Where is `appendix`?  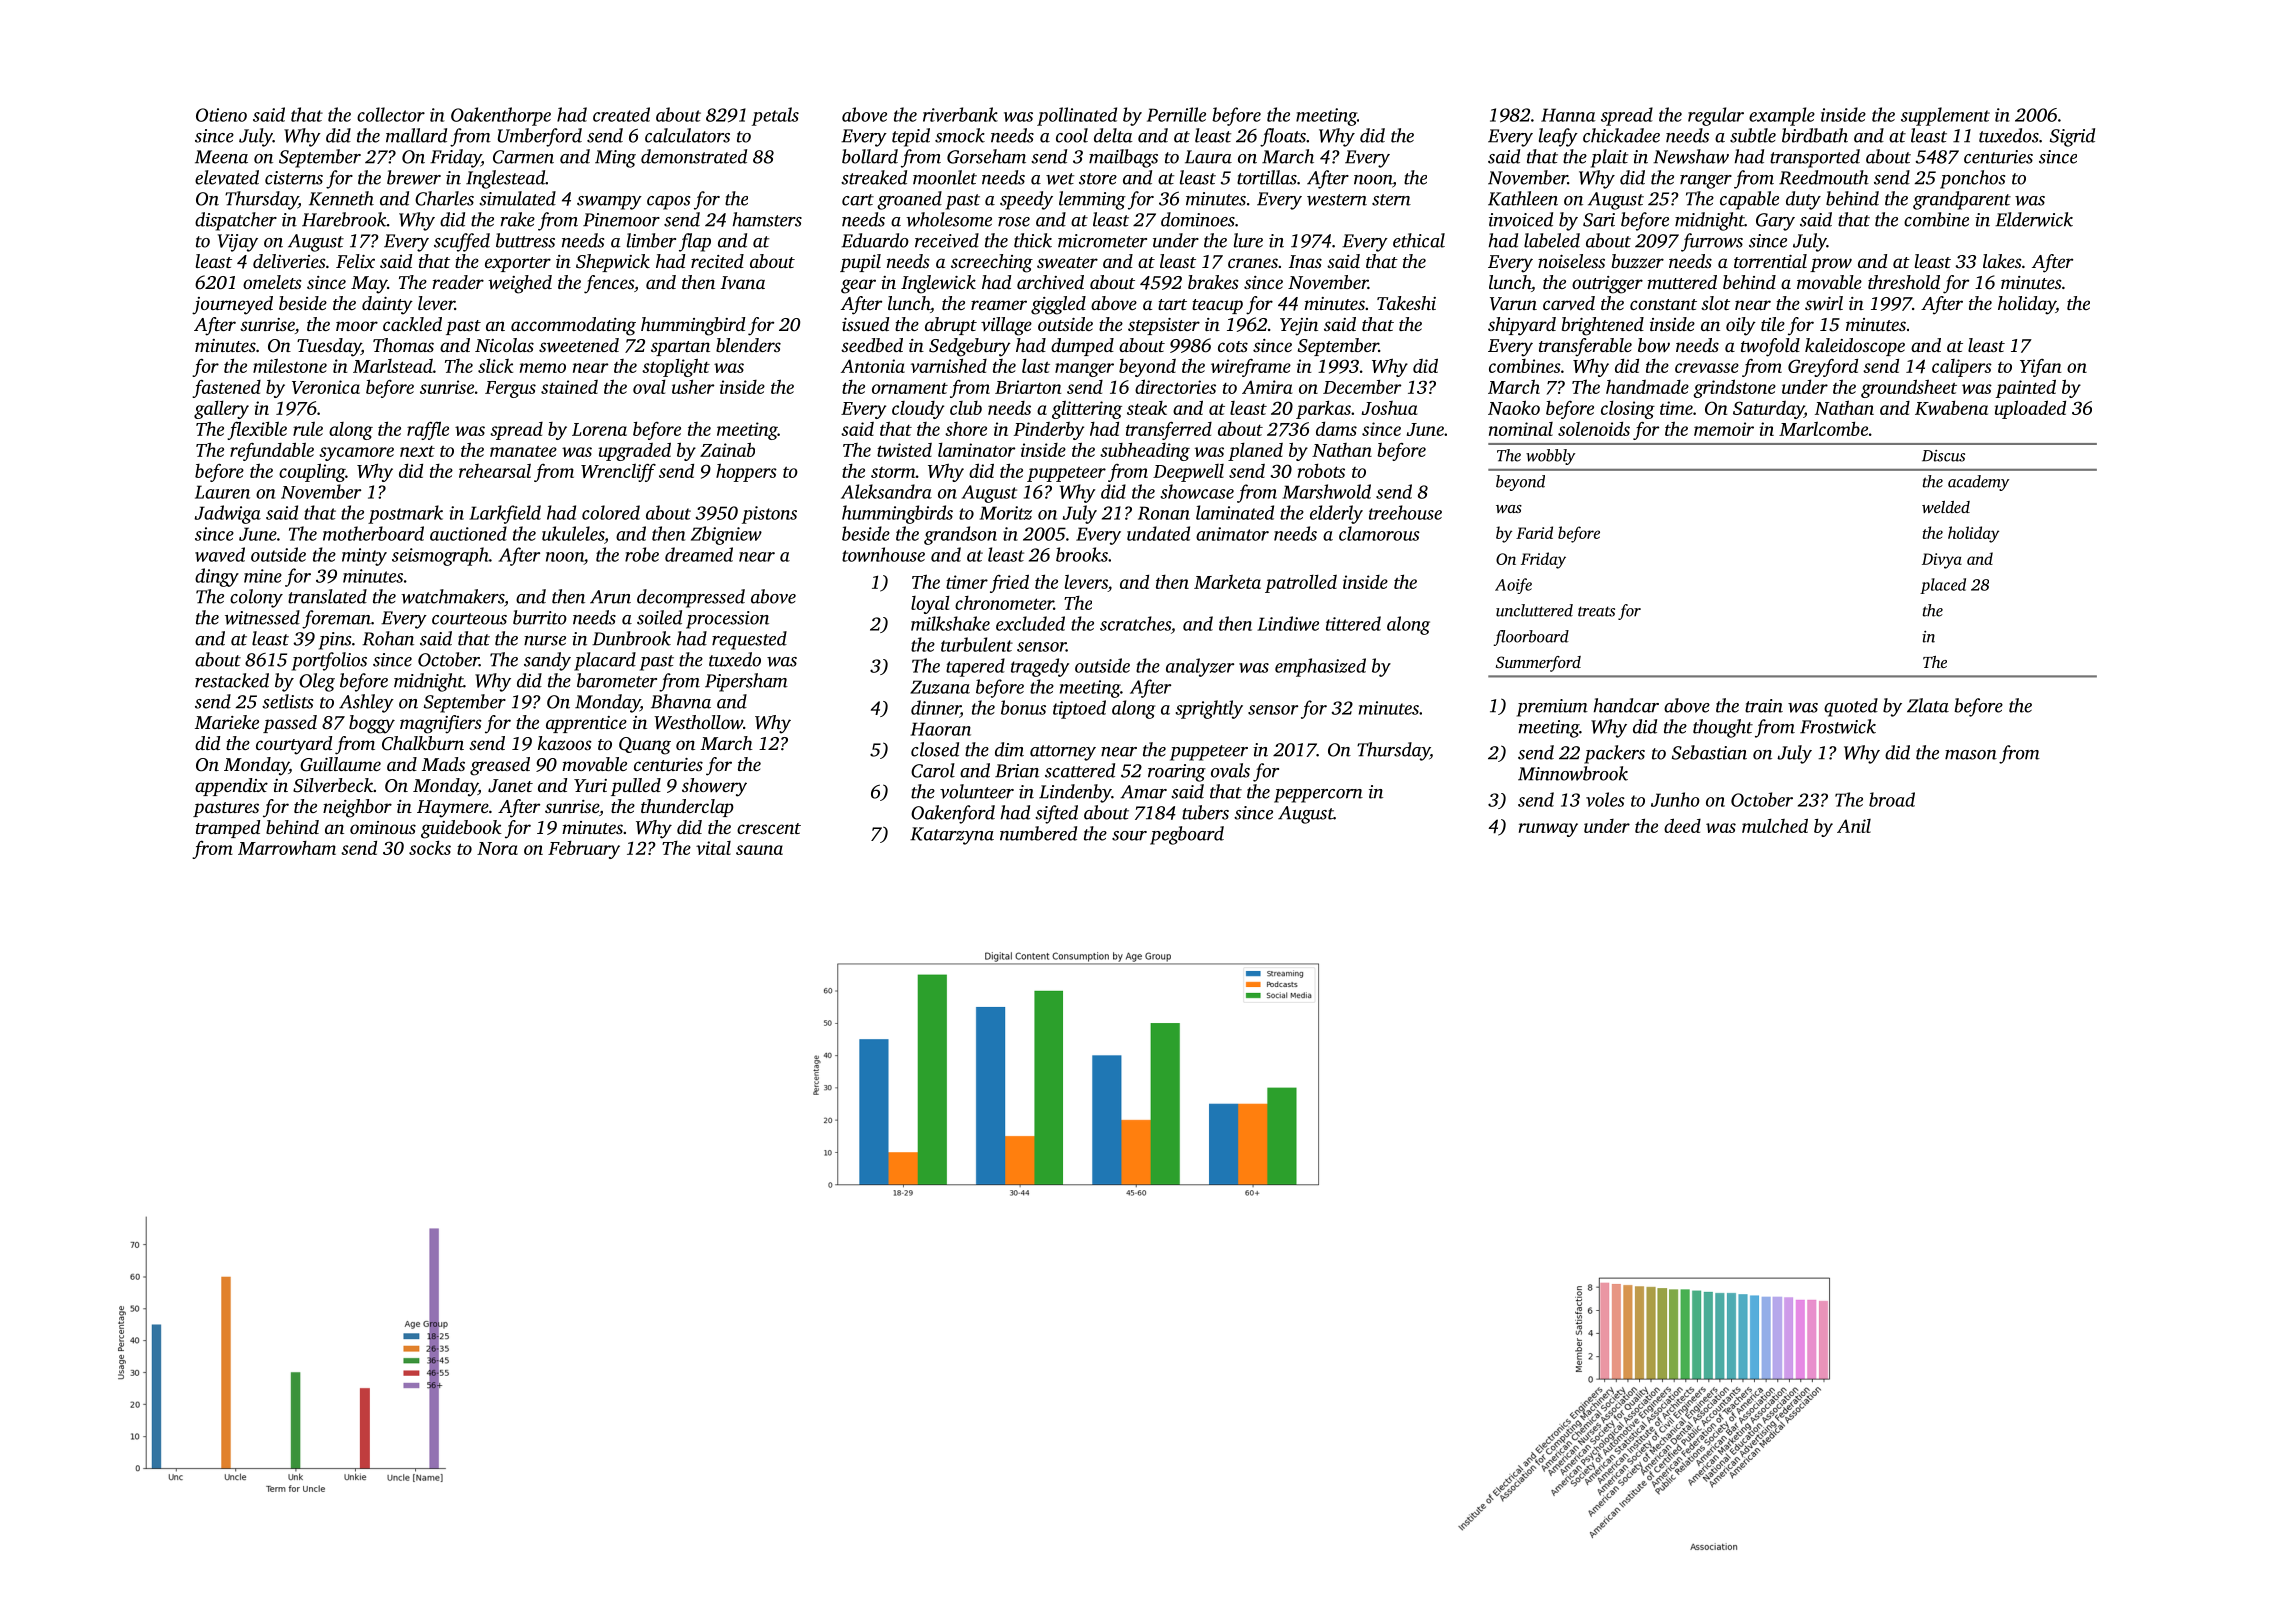
appendix is located at coordinates (231, 787).
